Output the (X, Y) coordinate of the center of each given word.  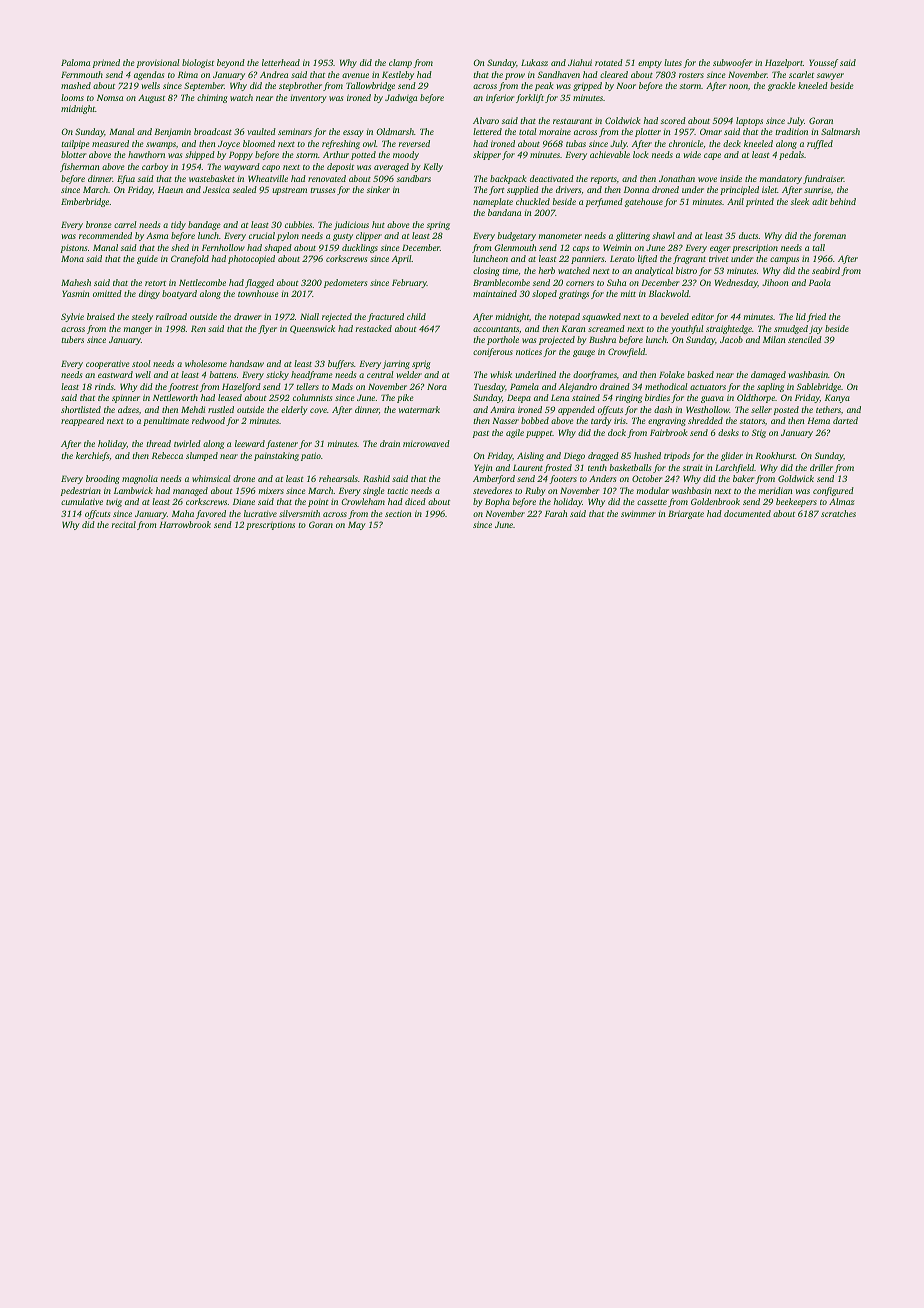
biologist (198, 63)
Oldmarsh (395, 131)
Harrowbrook (185, 524)
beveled (675, 316)
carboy (155, 167)
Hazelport (784, 63)
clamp (400, 63)
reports (604, 180)
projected (557, 340)
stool (141, 363)
